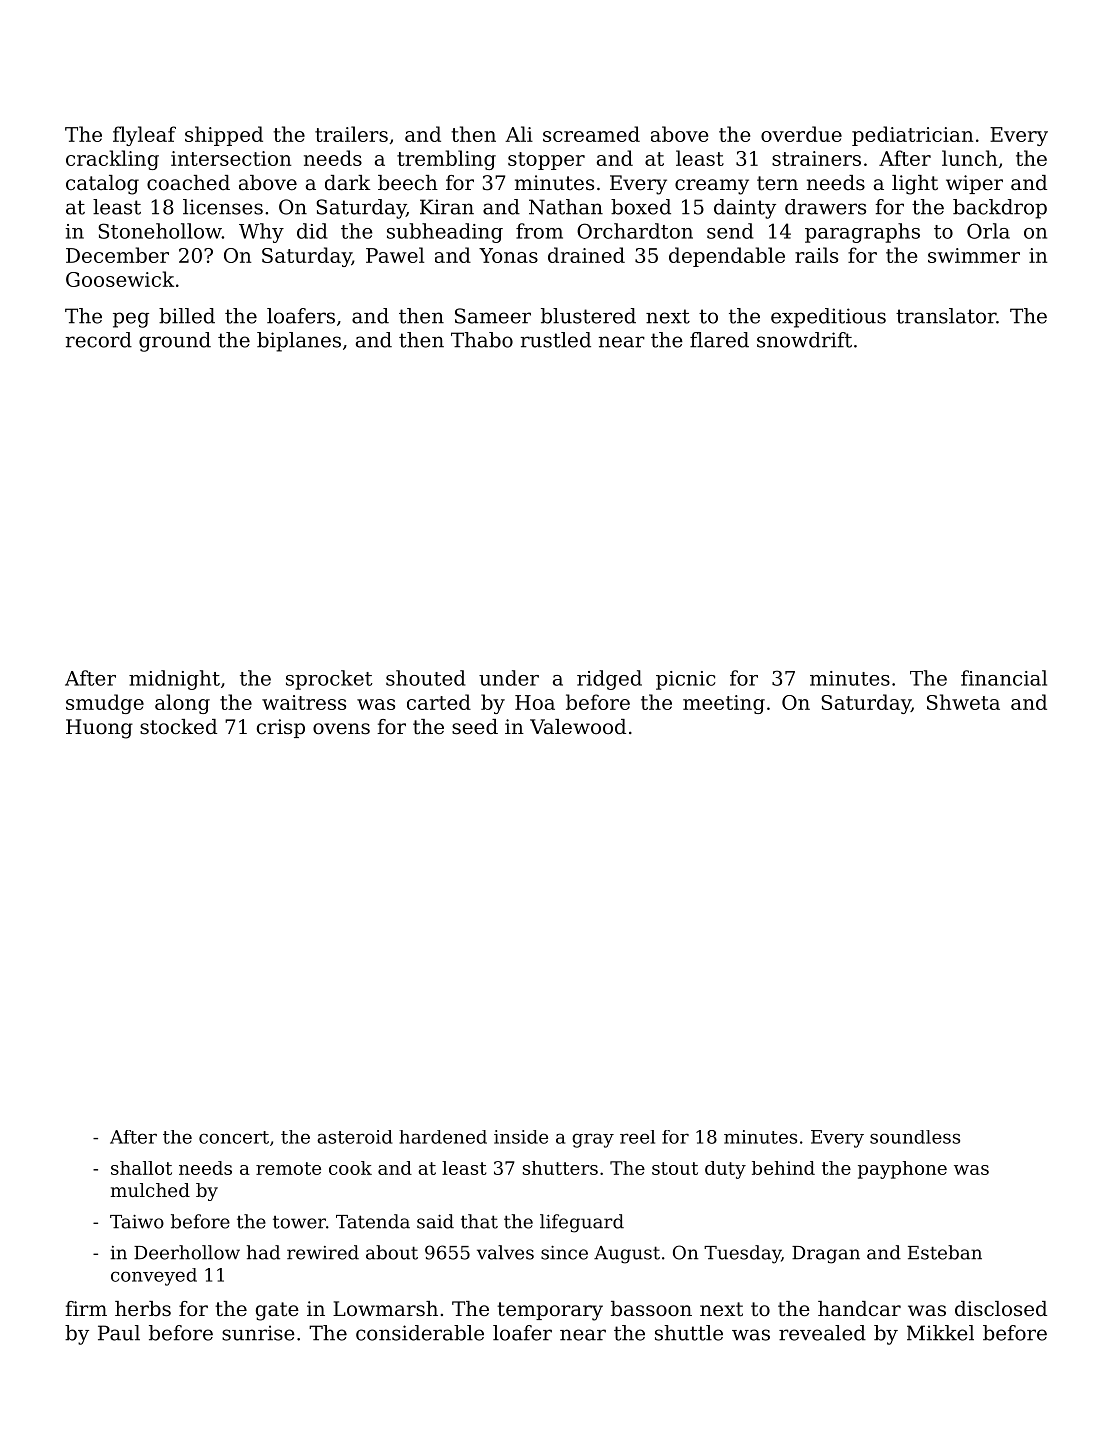  I want to click on rails, so click(816, 255).
